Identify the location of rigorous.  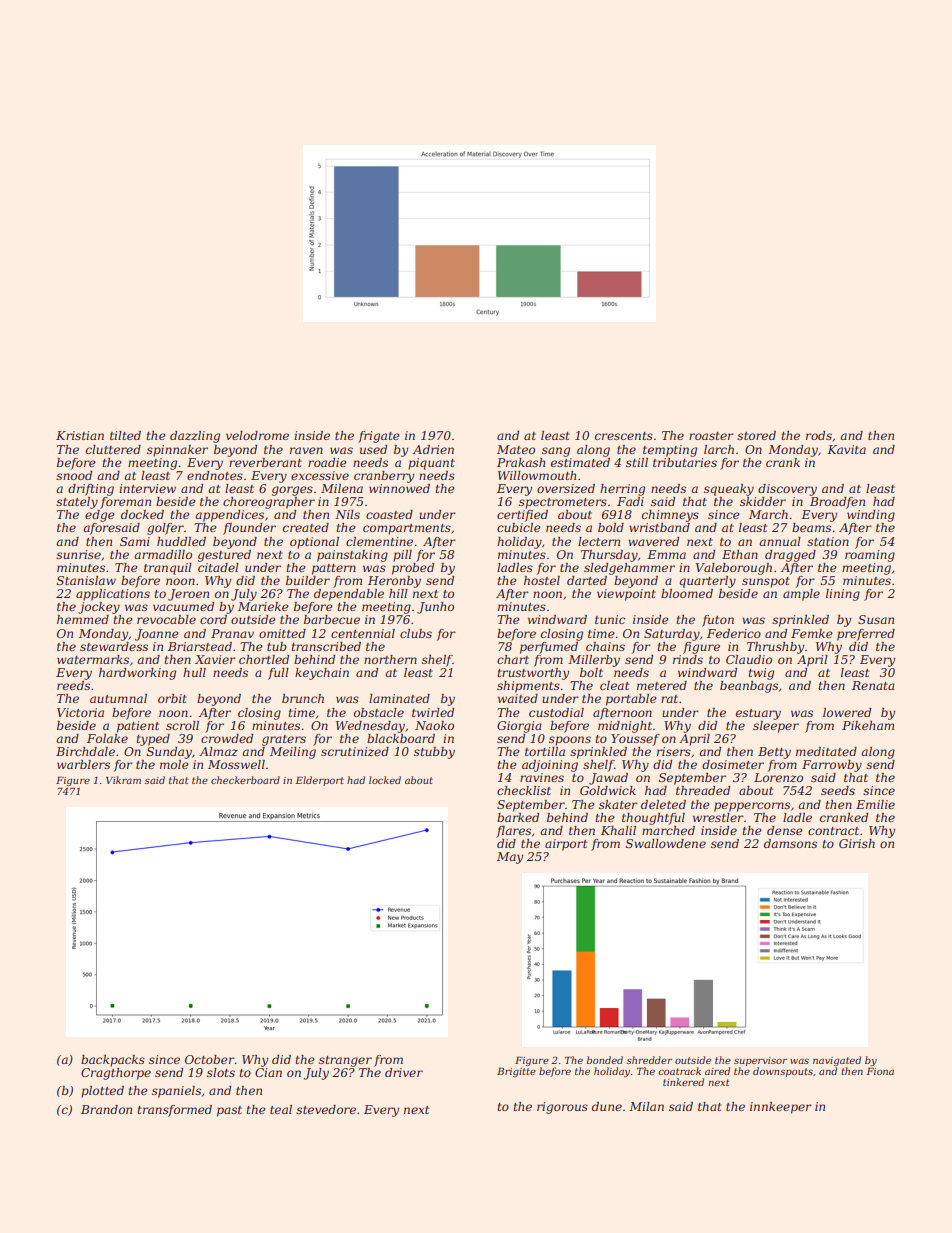
(562, 1108).
